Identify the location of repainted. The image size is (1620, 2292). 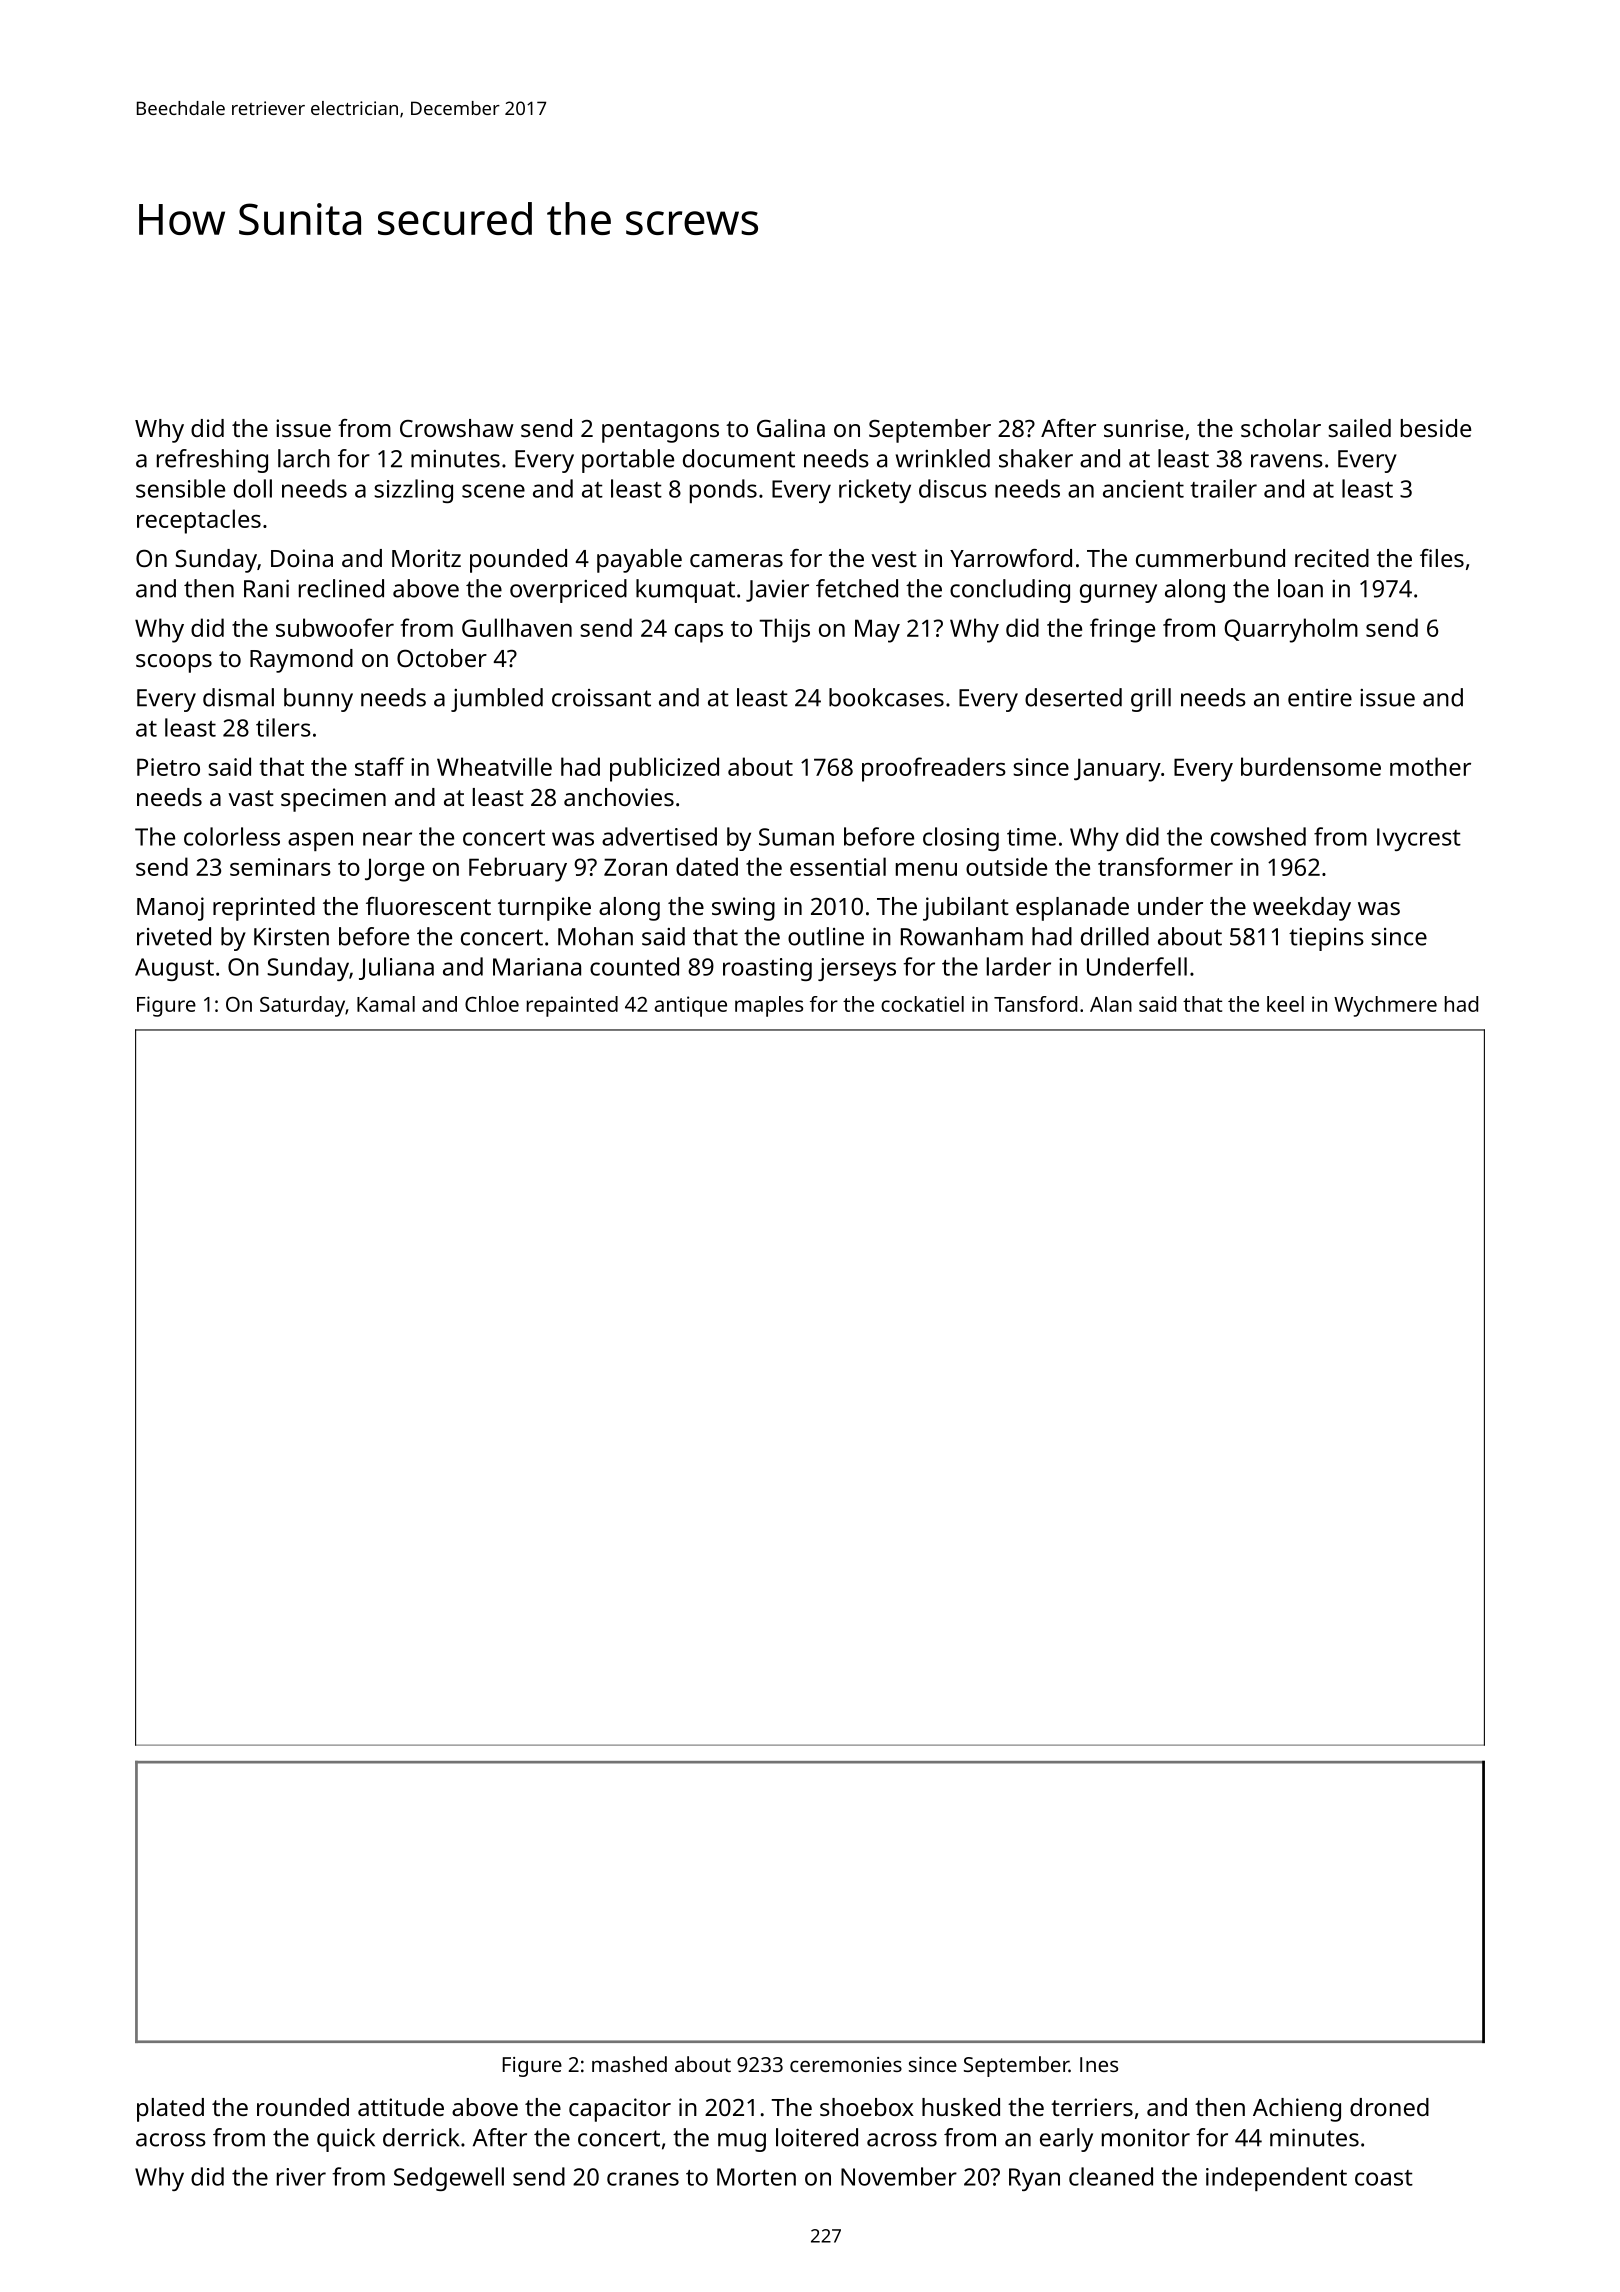
(572, 1006).
